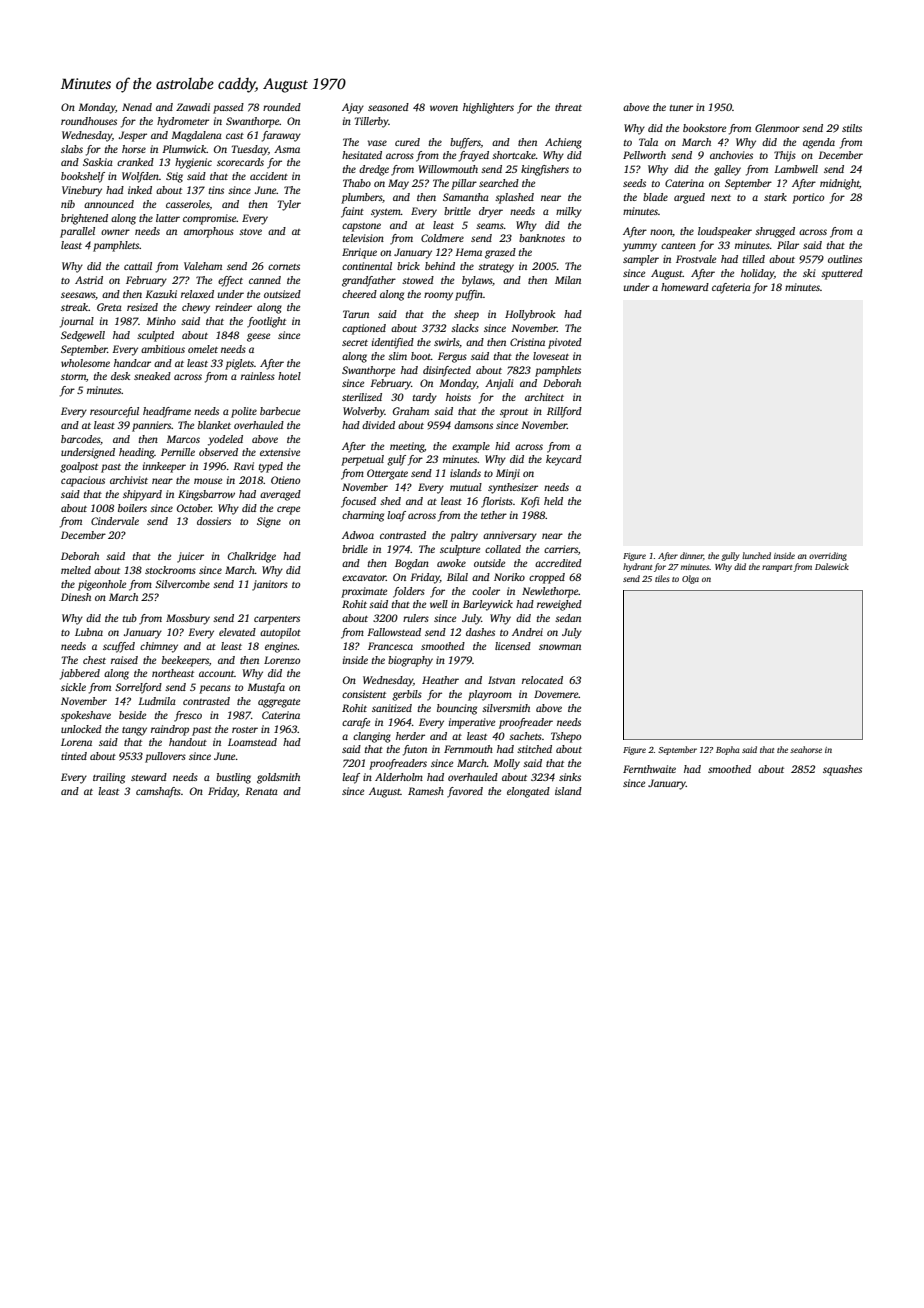  Describe the element at coordinates (165, 757) in the image. I see `pullovers` at that location.
